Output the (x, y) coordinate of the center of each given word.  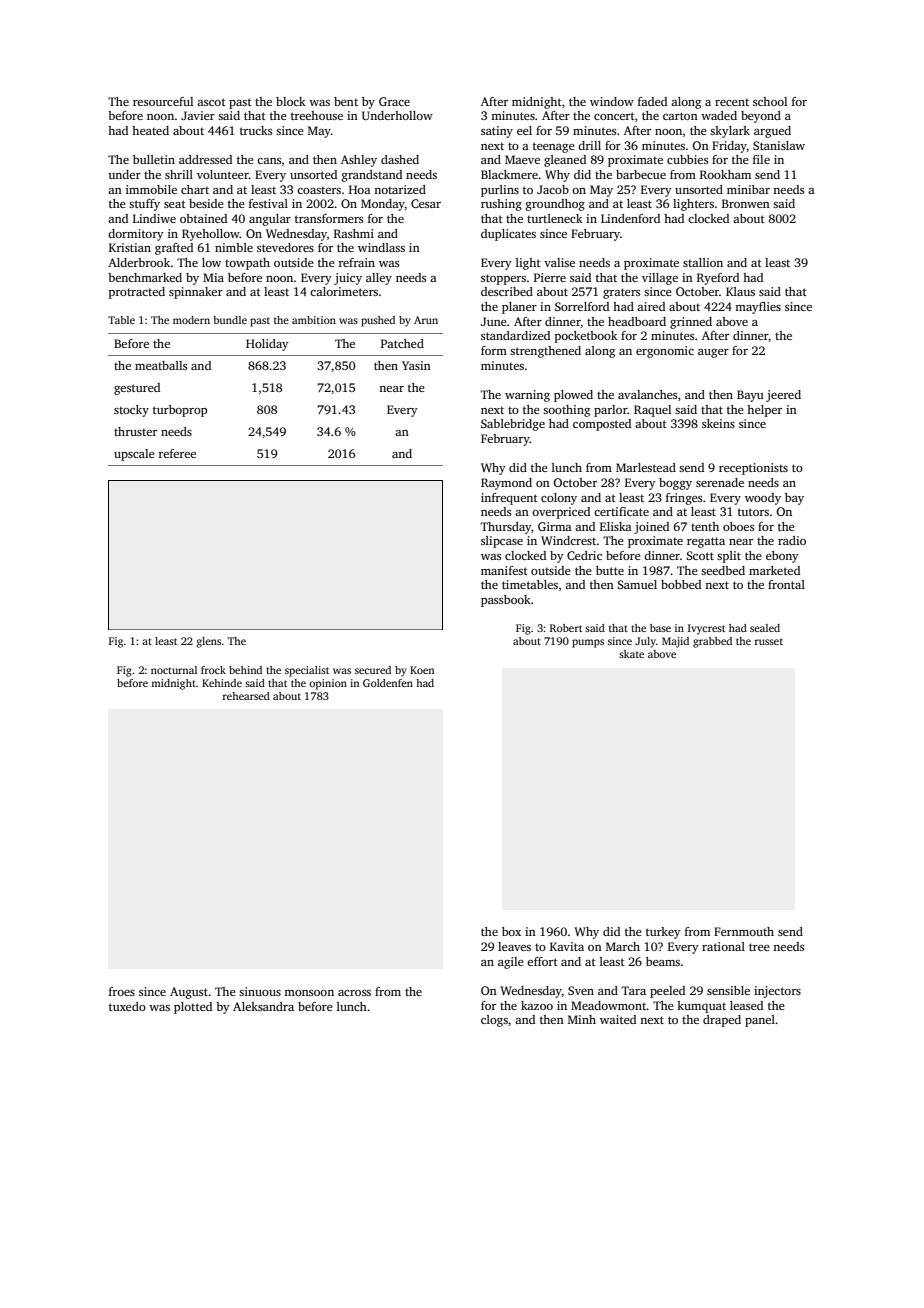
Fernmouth (744, 931)
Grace (394, 101)
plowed (573, 396)
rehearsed (246, 696)
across (354, 993)
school (770, 101)
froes (122, 991)
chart (195, 189)
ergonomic (665, 352)
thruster (135, 431)
